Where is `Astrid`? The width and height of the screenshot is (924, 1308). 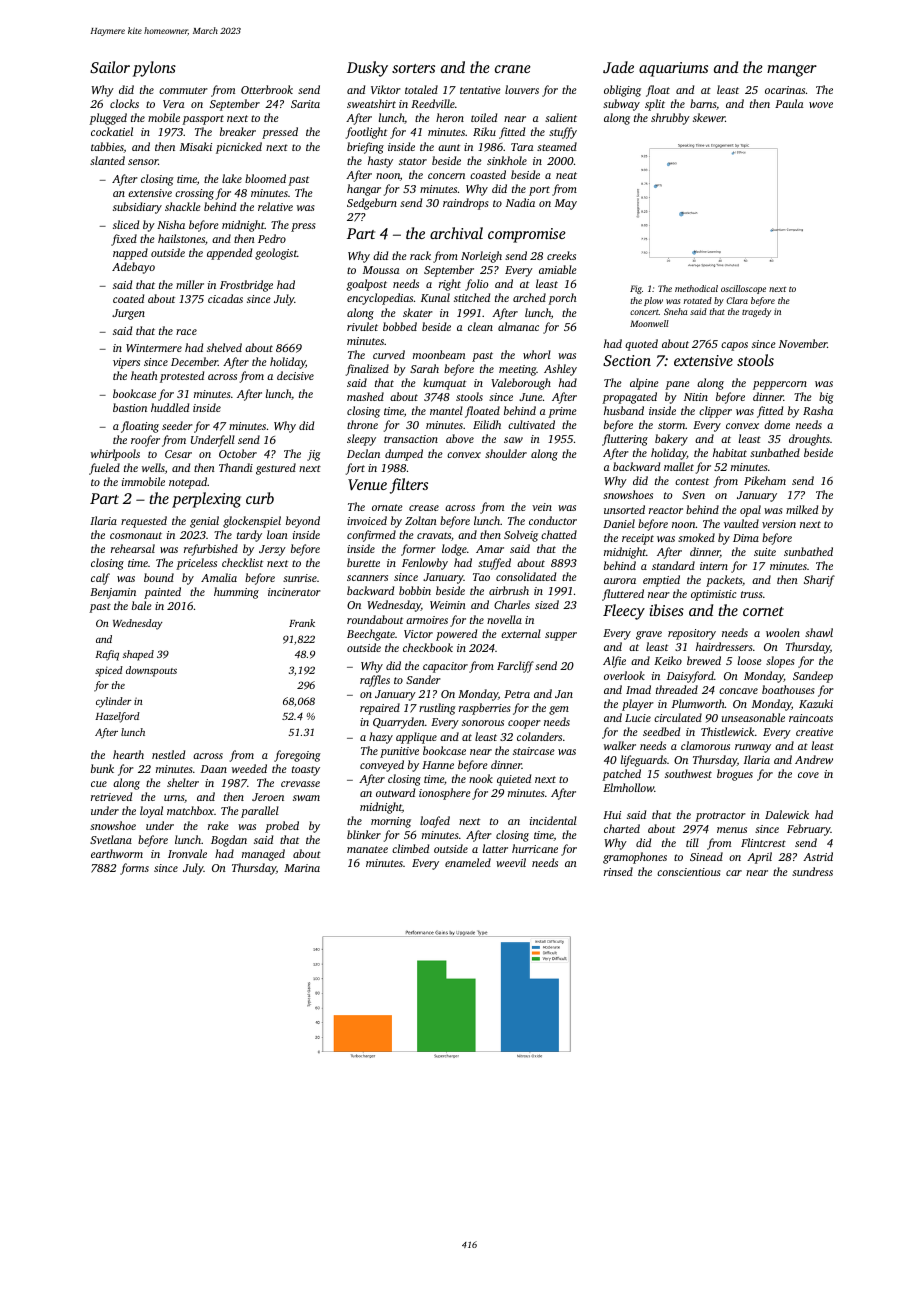
Astrid is located at coordinates (818, 856).
